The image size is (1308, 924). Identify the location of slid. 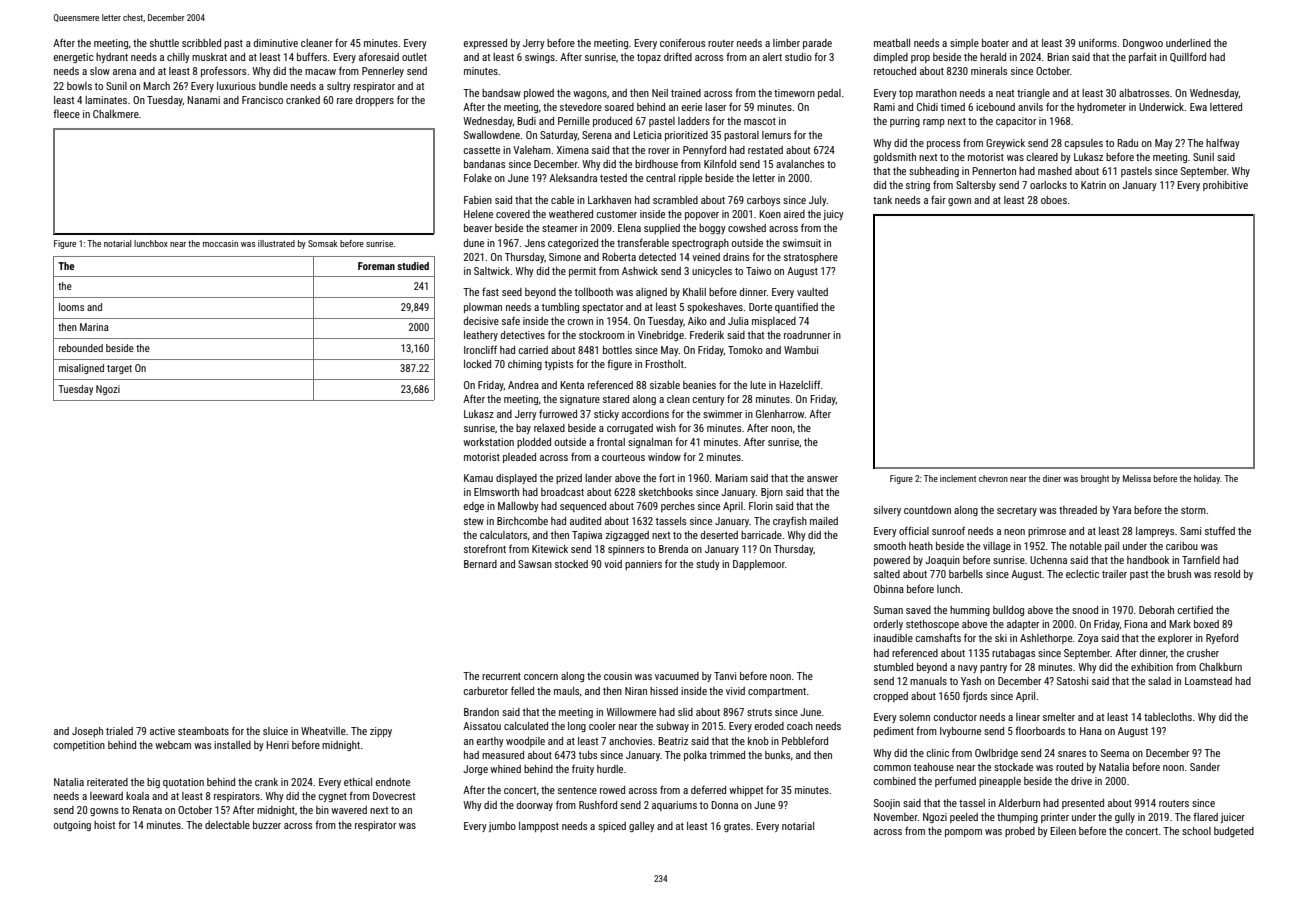
(685, 712).
